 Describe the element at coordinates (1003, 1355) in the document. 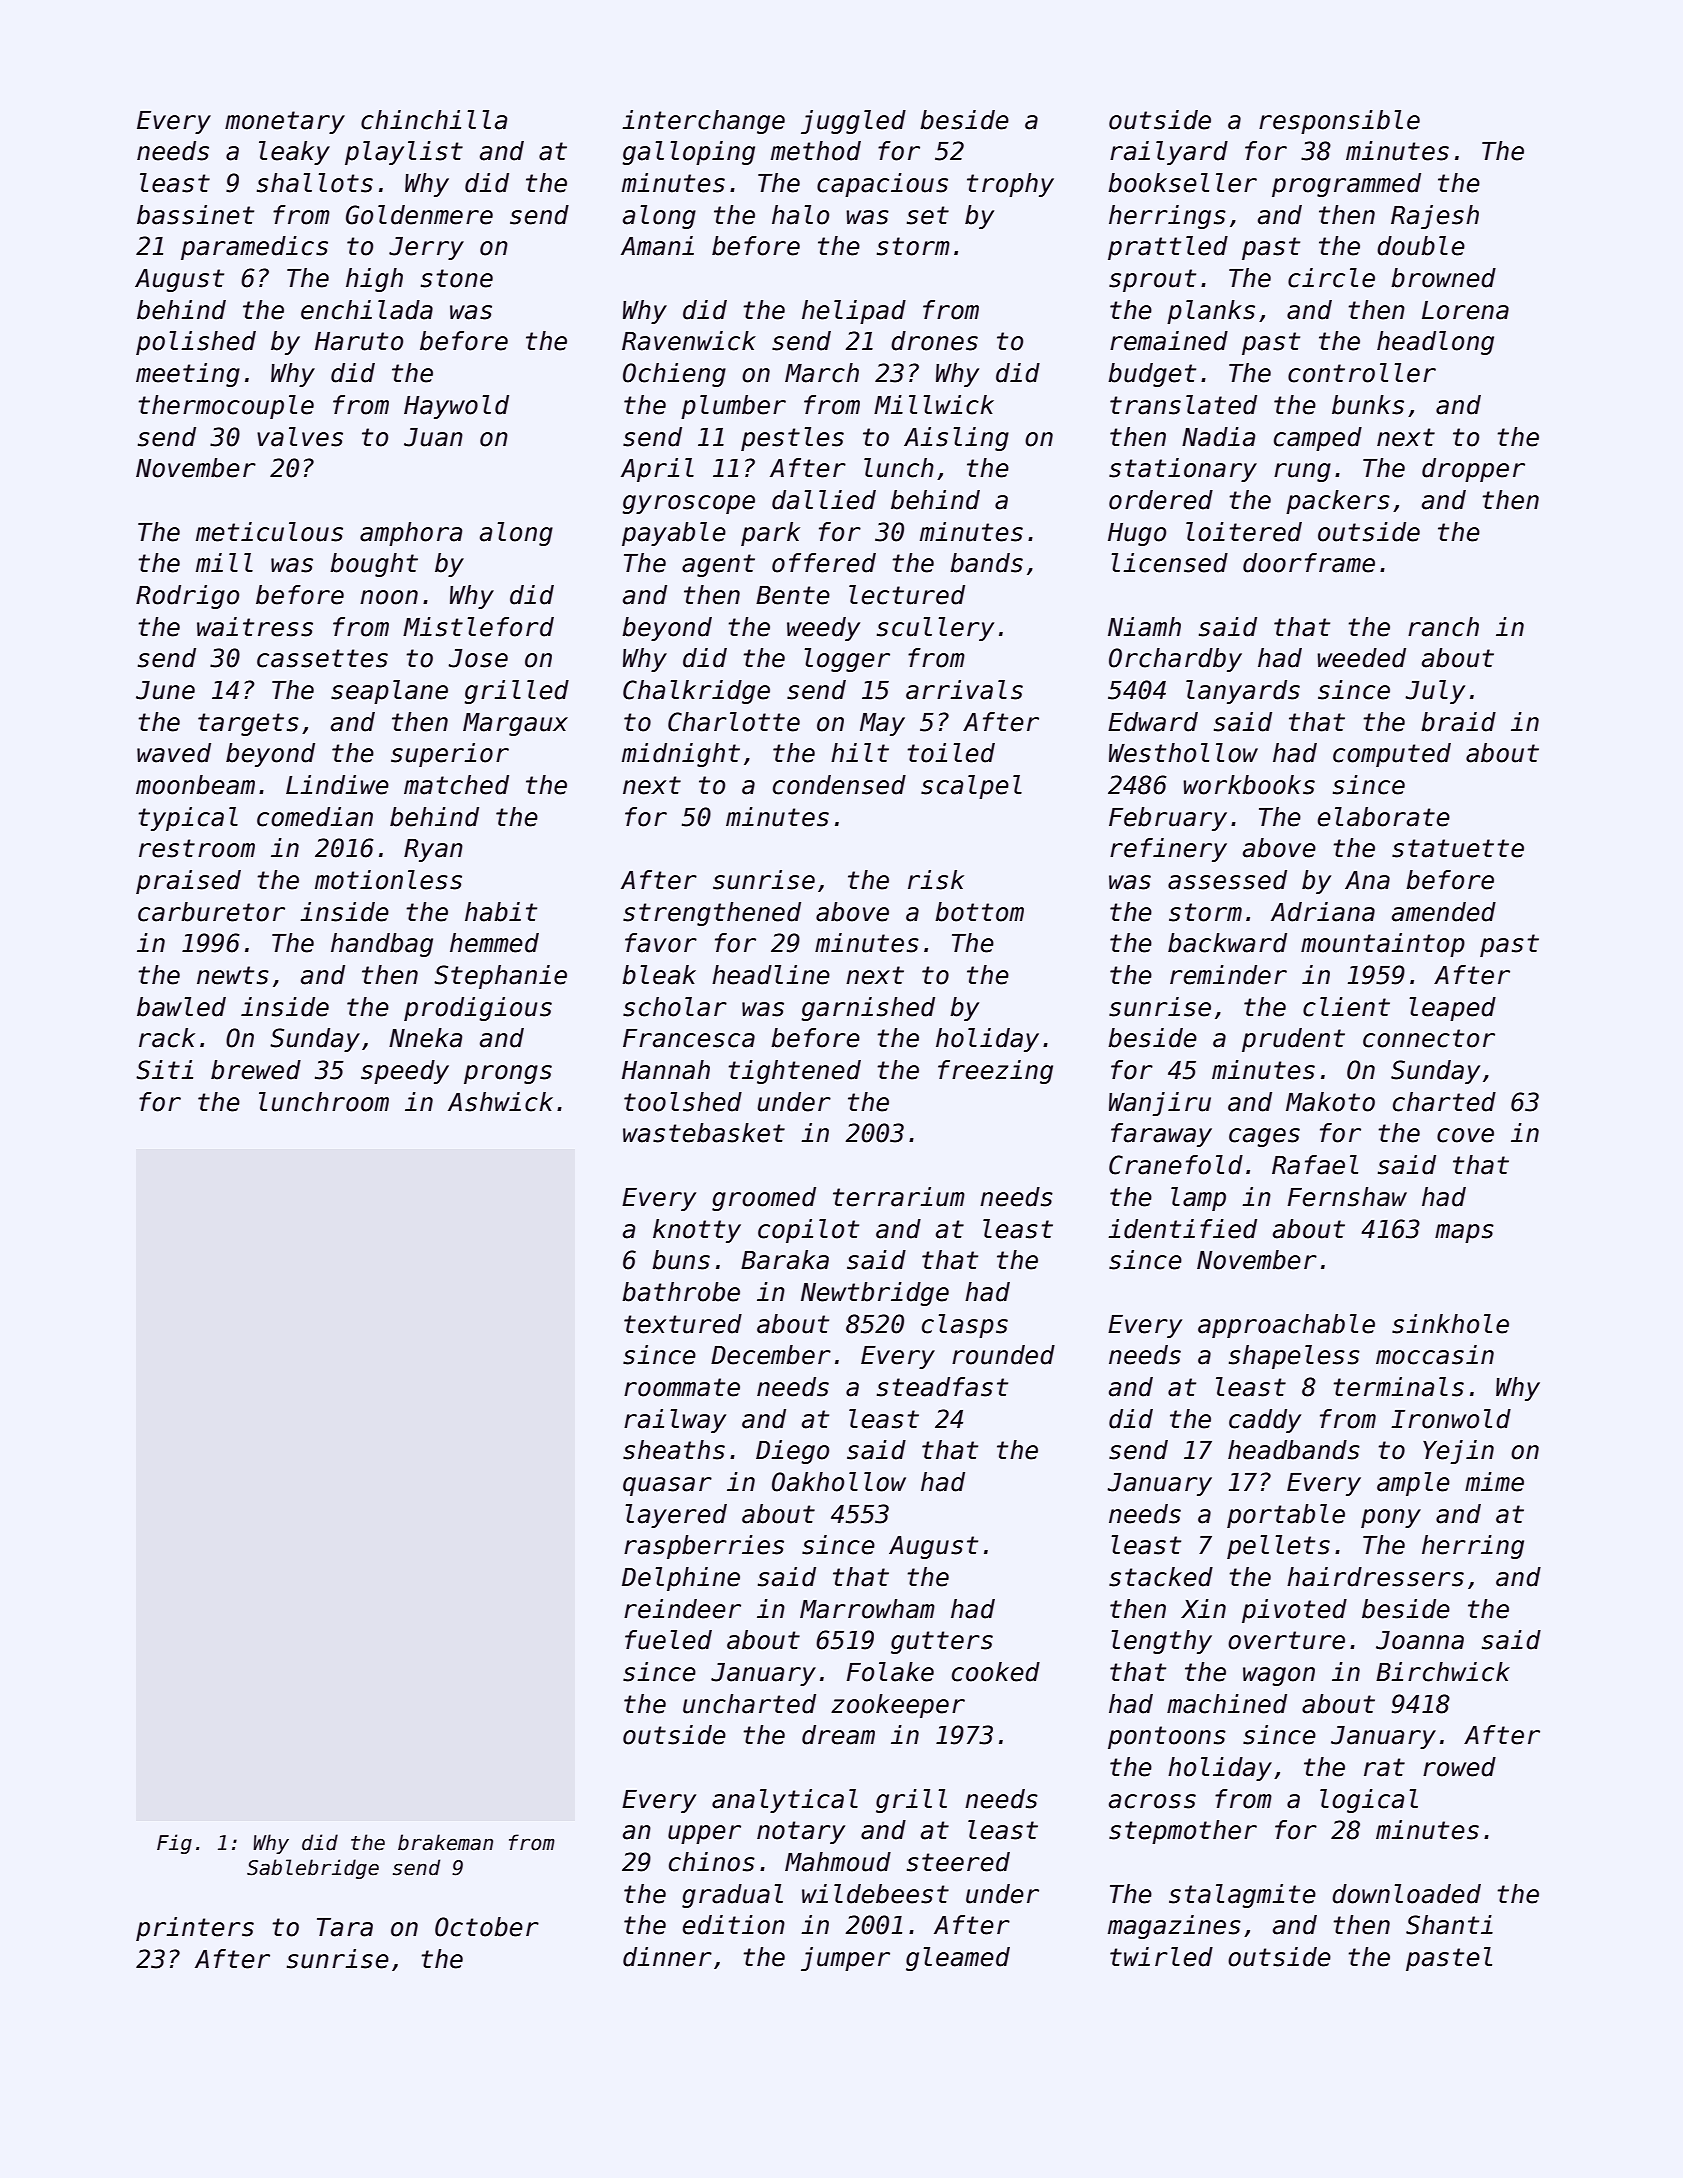

I see `rounded` at that location.
